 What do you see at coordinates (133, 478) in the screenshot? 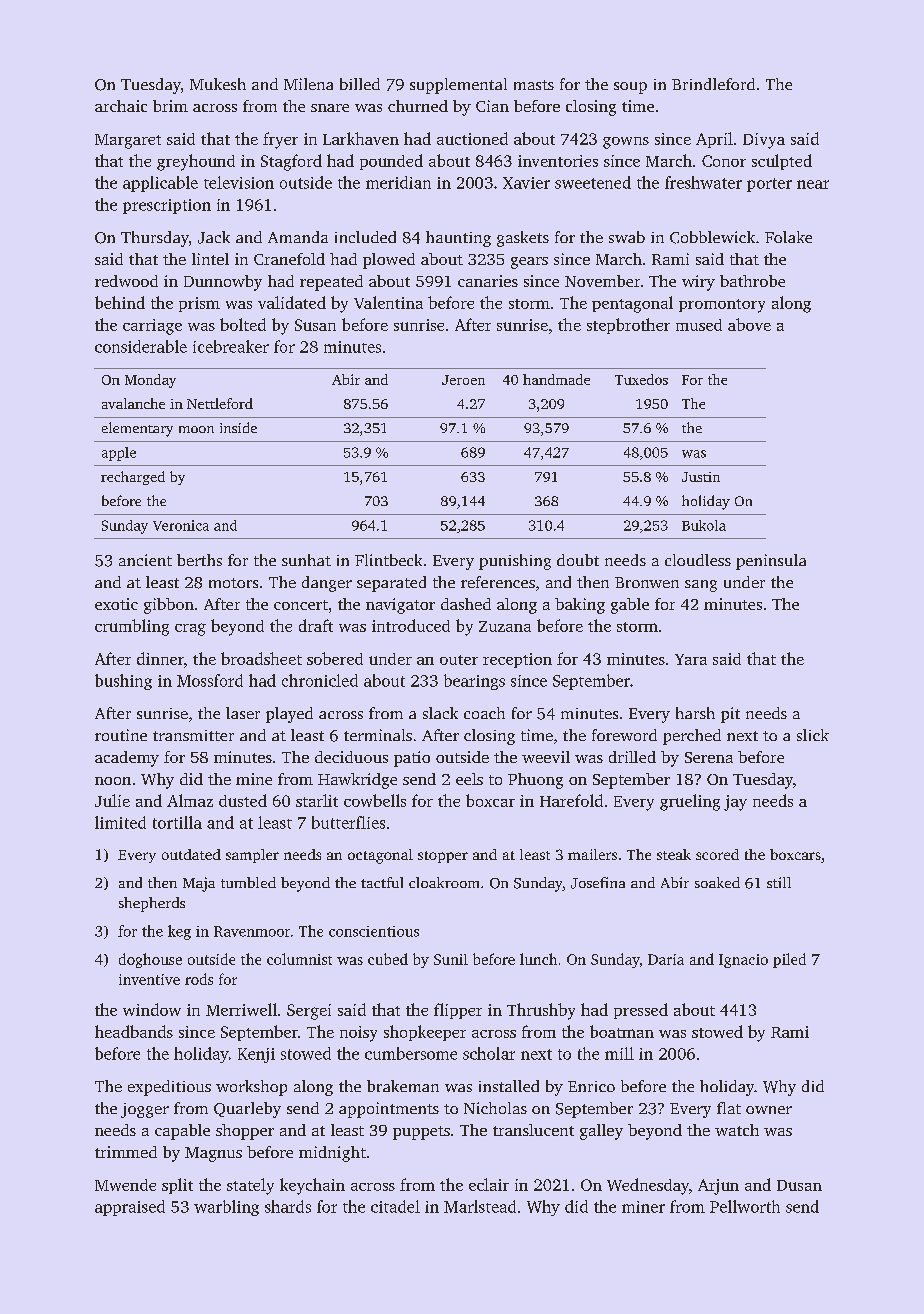
I see `recharged` at bounding box center [133, 478].
